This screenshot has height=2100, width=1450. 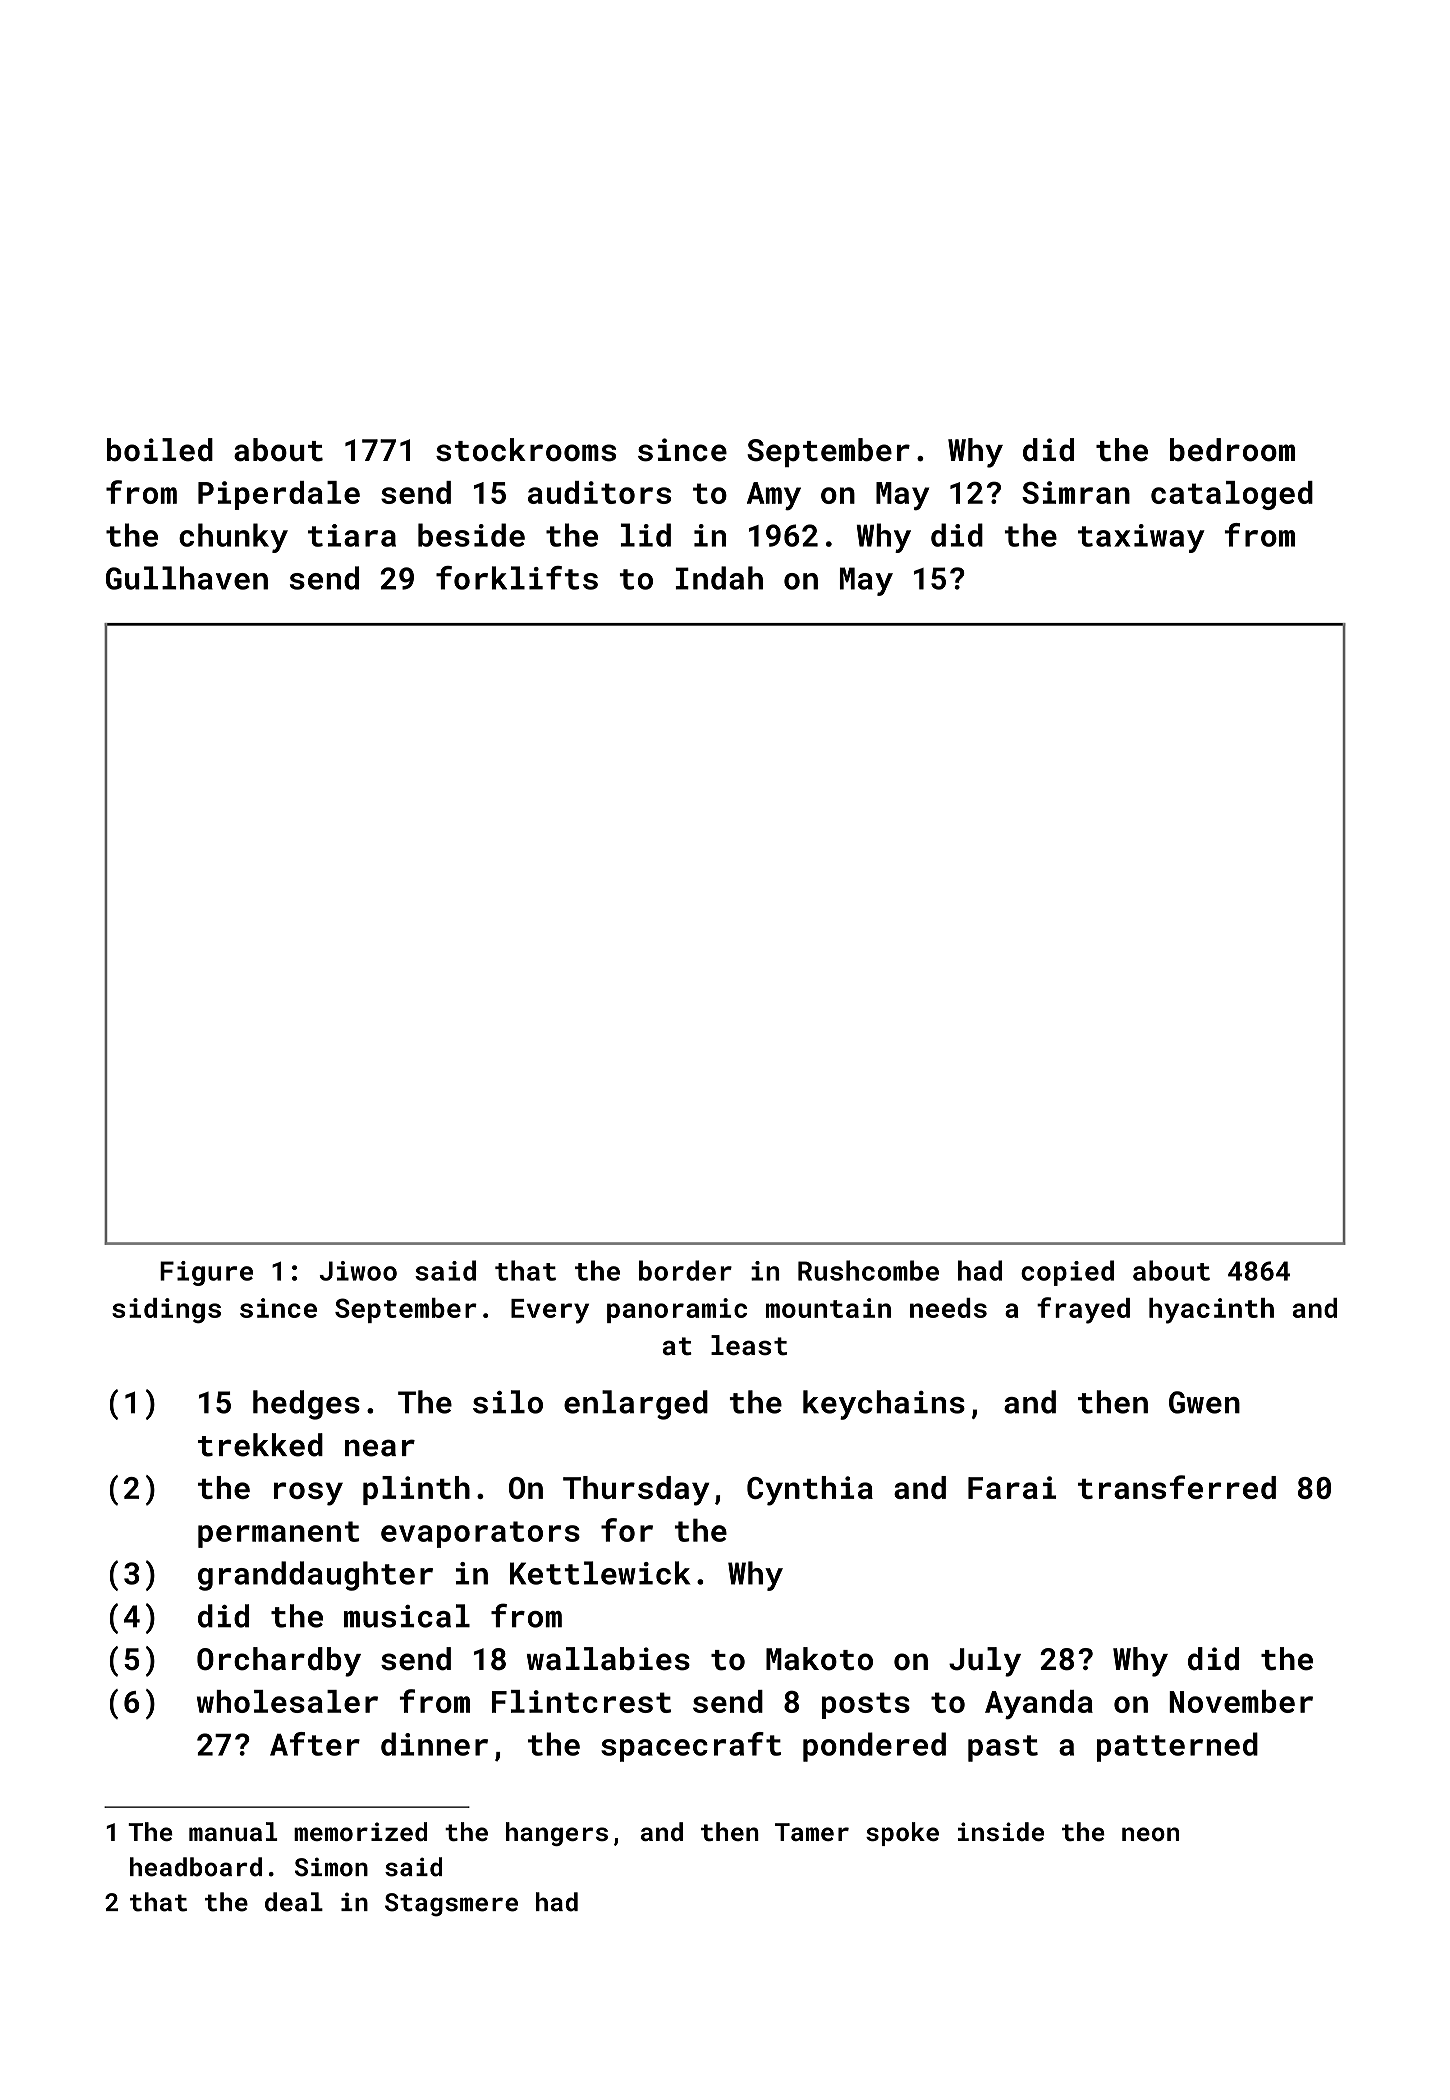 I want to click on frayed, so click(x=1083, y=1310).
